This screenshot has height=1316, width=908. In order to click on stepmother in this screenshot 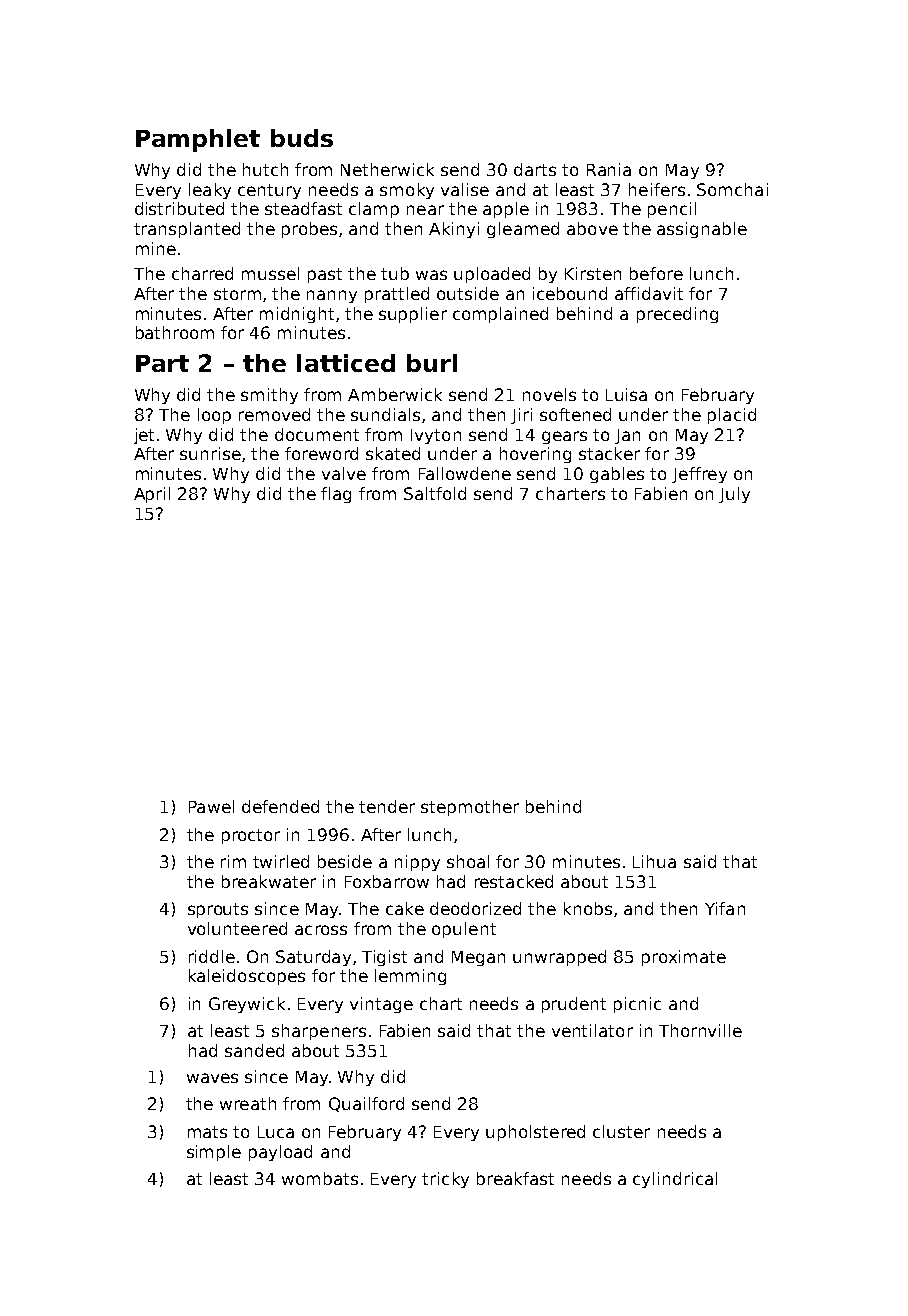, I will do `click(470, 808)`.
